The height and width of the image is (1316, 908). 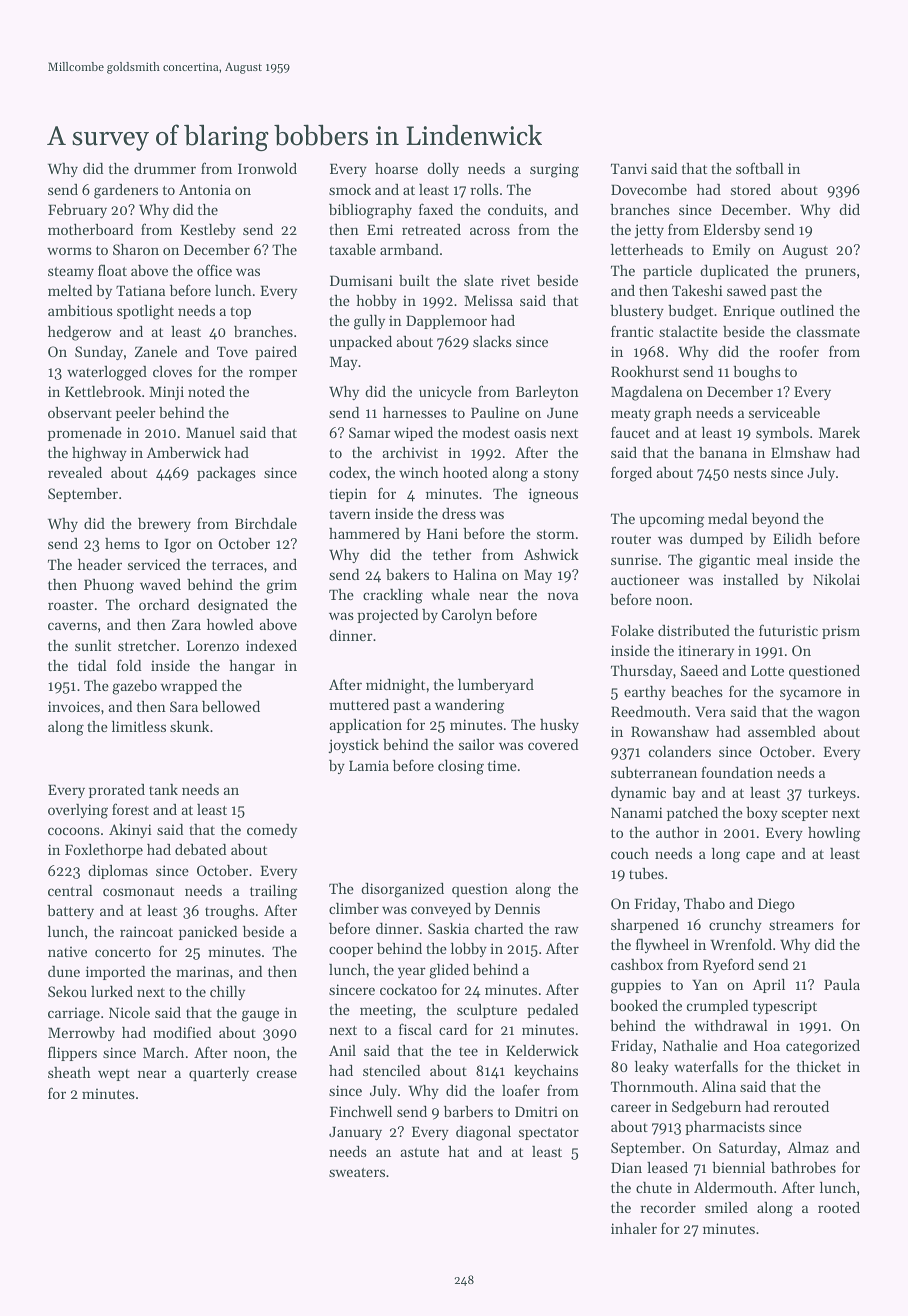 What do you see at coordinates (431, 229) in the image?
I see `retreated` at bounding box center [431, 229].
